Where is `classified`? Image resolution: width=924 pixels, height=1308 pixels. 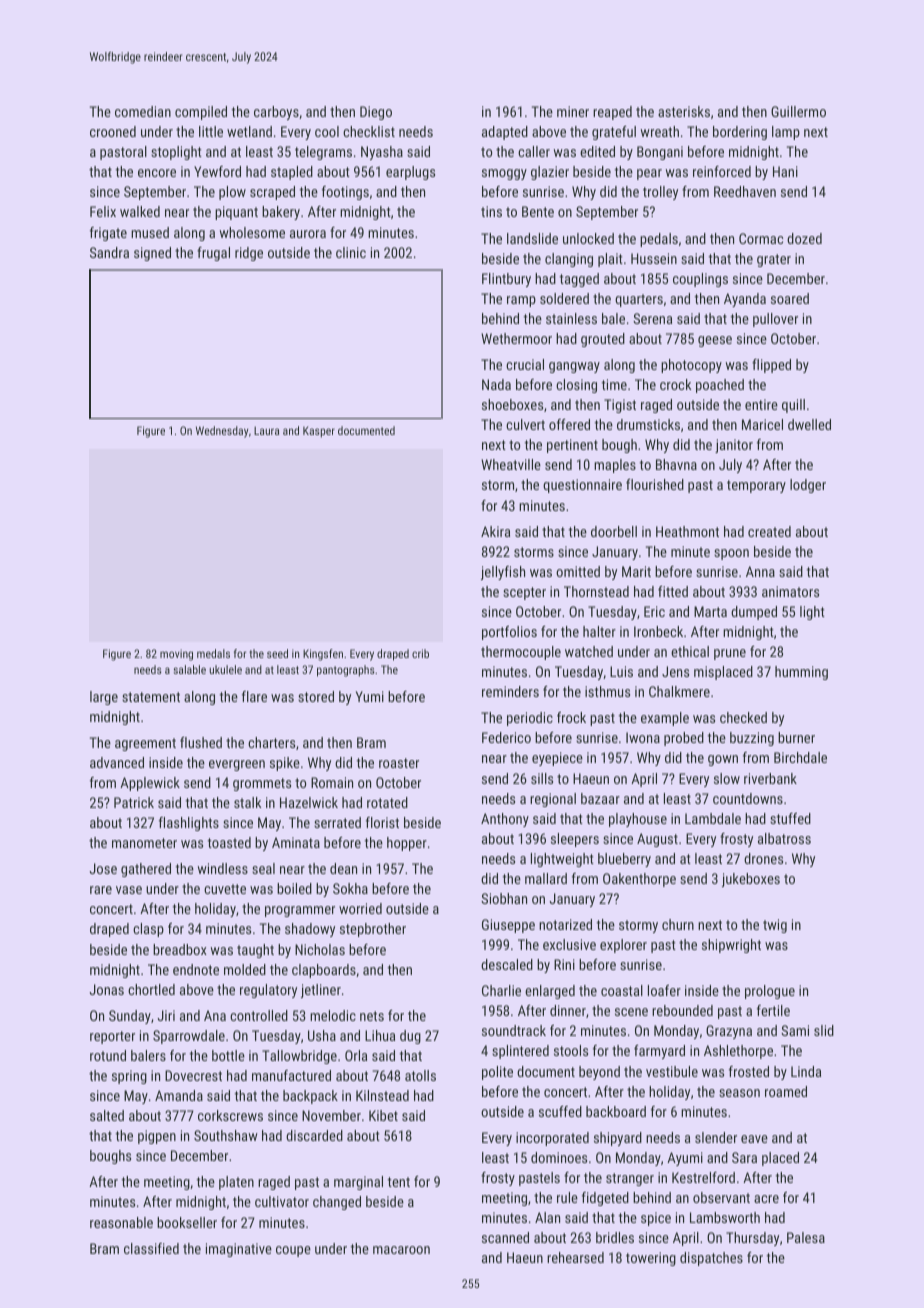
classified is located at coordinates (151, 1248).
